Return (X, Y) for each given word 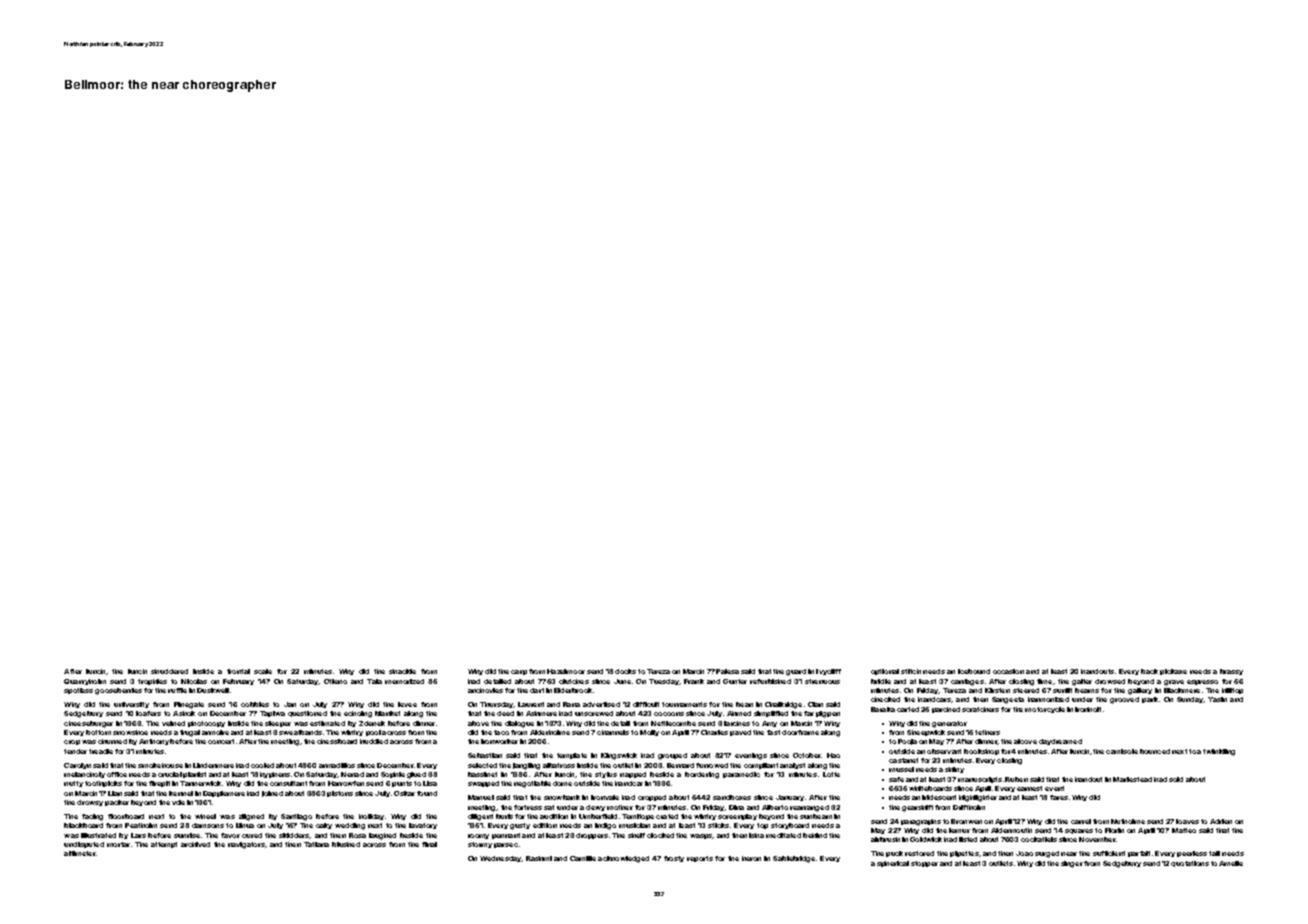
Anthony (154, 742)
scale (263, 671)
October (807, 755)
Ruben (1016, 779)
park (1150, 700)
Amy (769, 724)
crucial (170, 774)
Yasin (1217, 699)
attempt (164, 845)
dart (537, 690)
